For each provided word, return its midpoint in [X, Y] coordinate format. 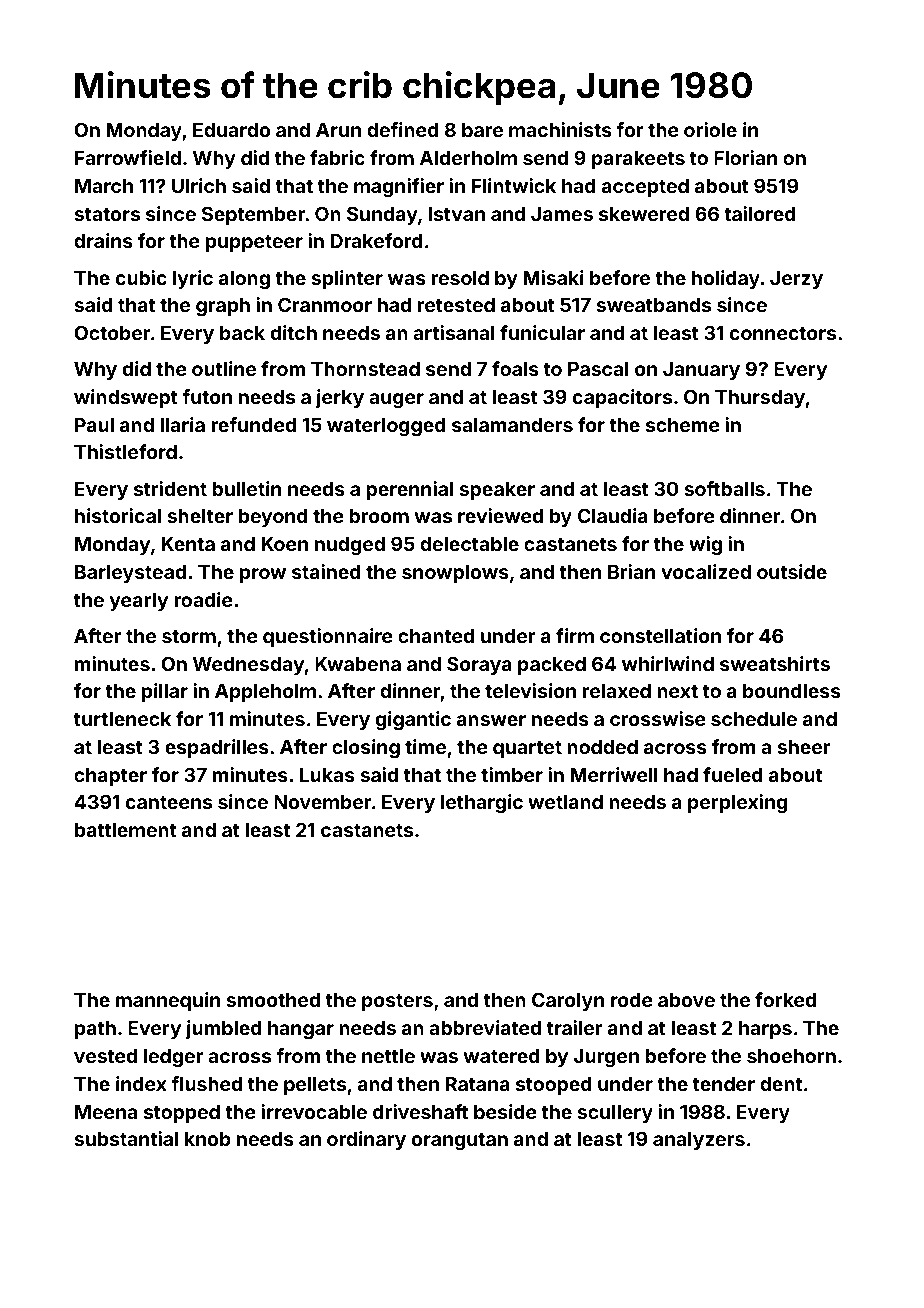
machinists [560, 129]
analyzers [699, 1141]
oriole [710, 129]
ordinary [366, 1140]
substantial [126, 1138]
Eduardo [231, 130]
